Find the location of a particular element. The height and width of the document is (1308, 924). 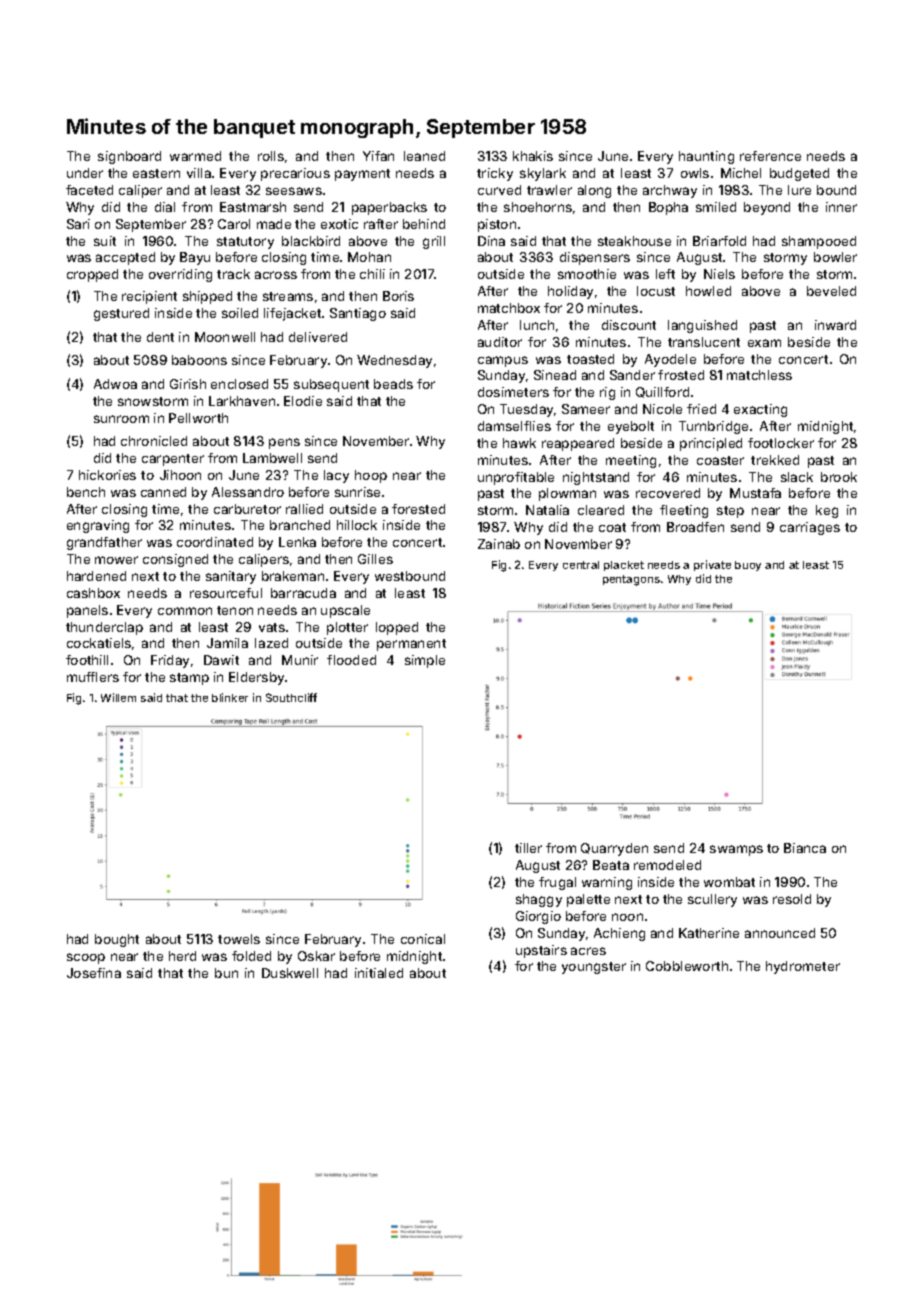

khakis is located at coordinates (533, 156).
